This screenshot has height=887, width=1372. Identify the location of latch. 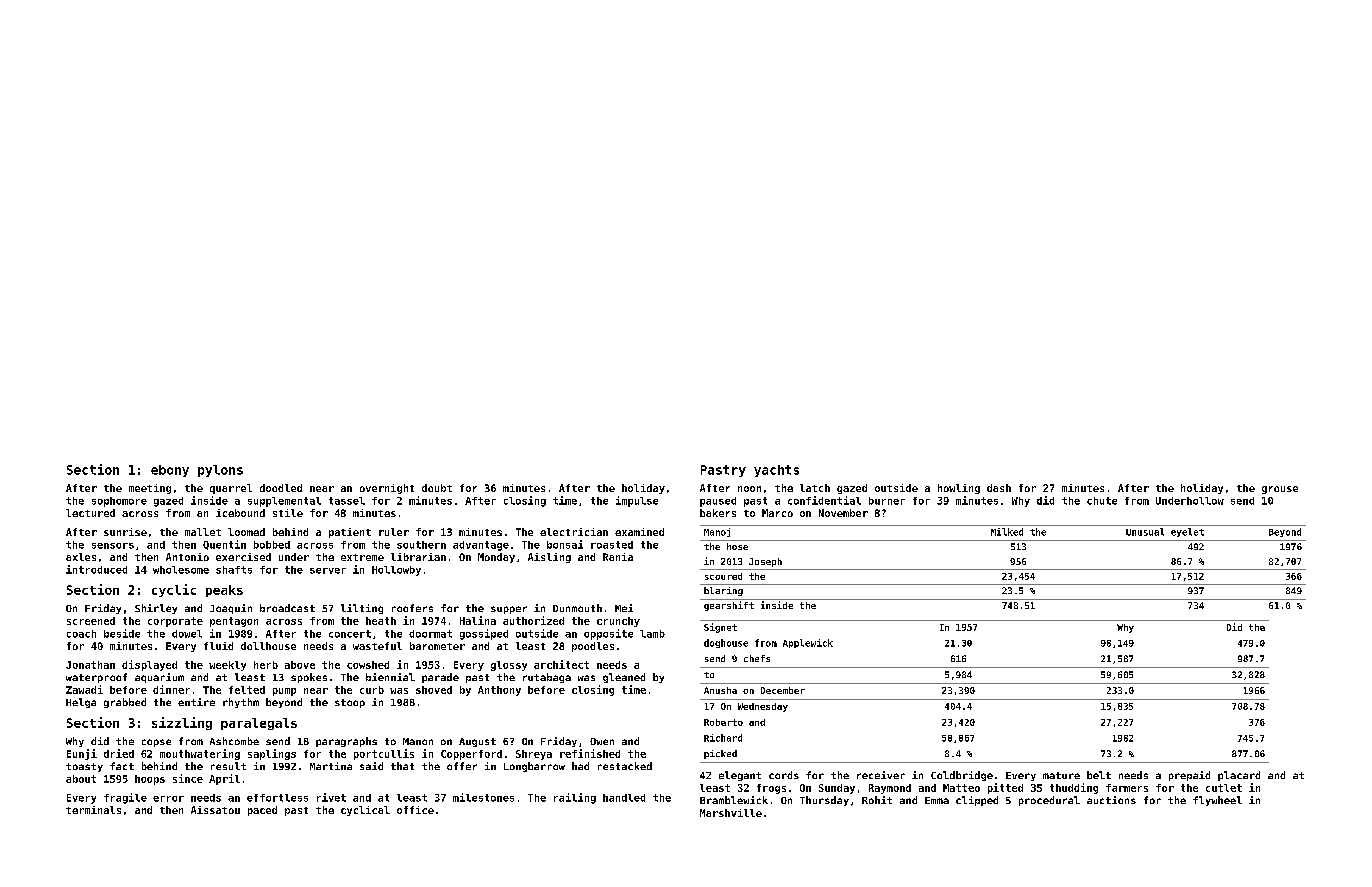
(815, 488).
